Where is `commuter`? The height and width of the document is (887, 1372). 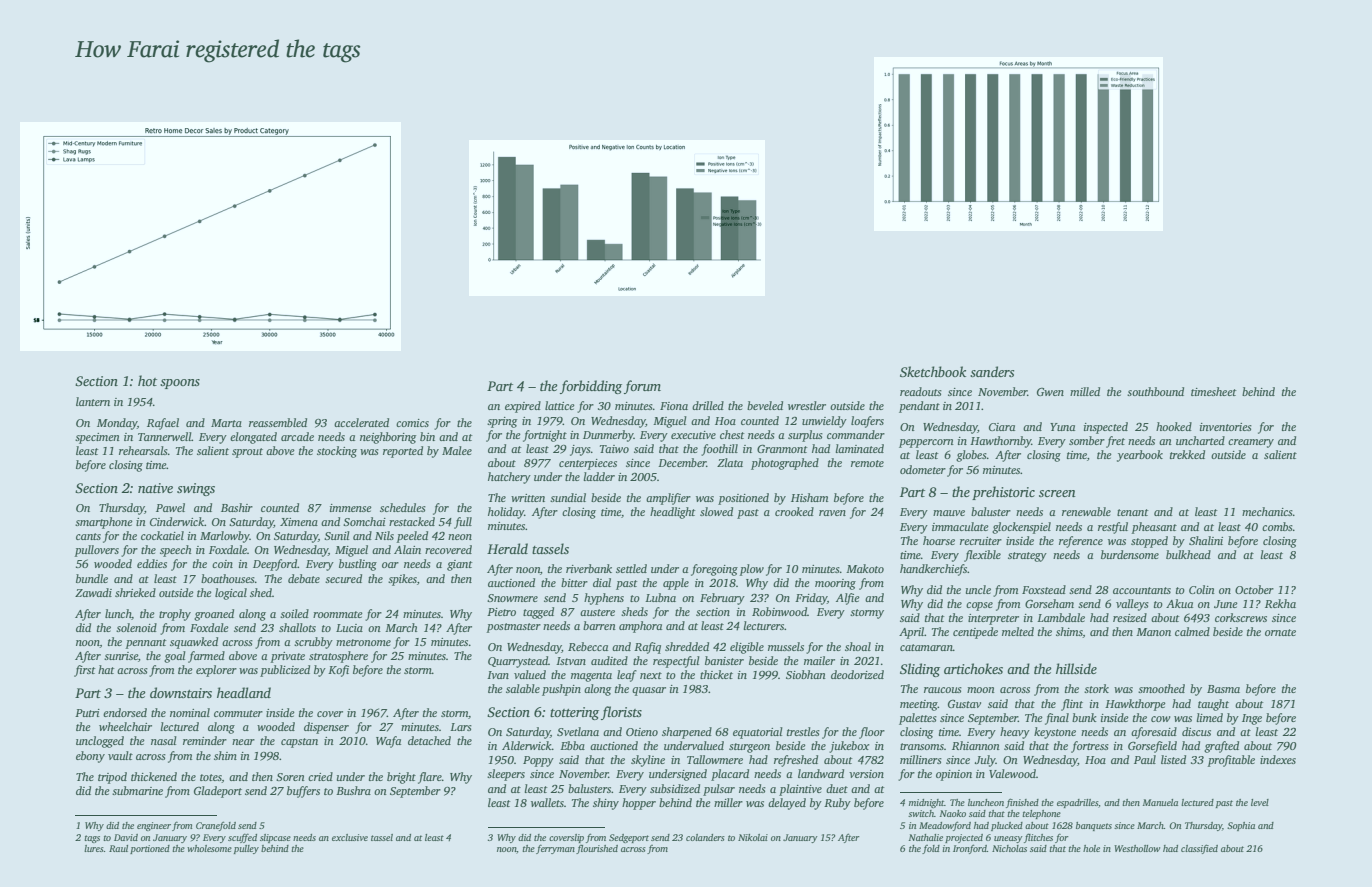
commuter is located at coordinates (238, 713).
